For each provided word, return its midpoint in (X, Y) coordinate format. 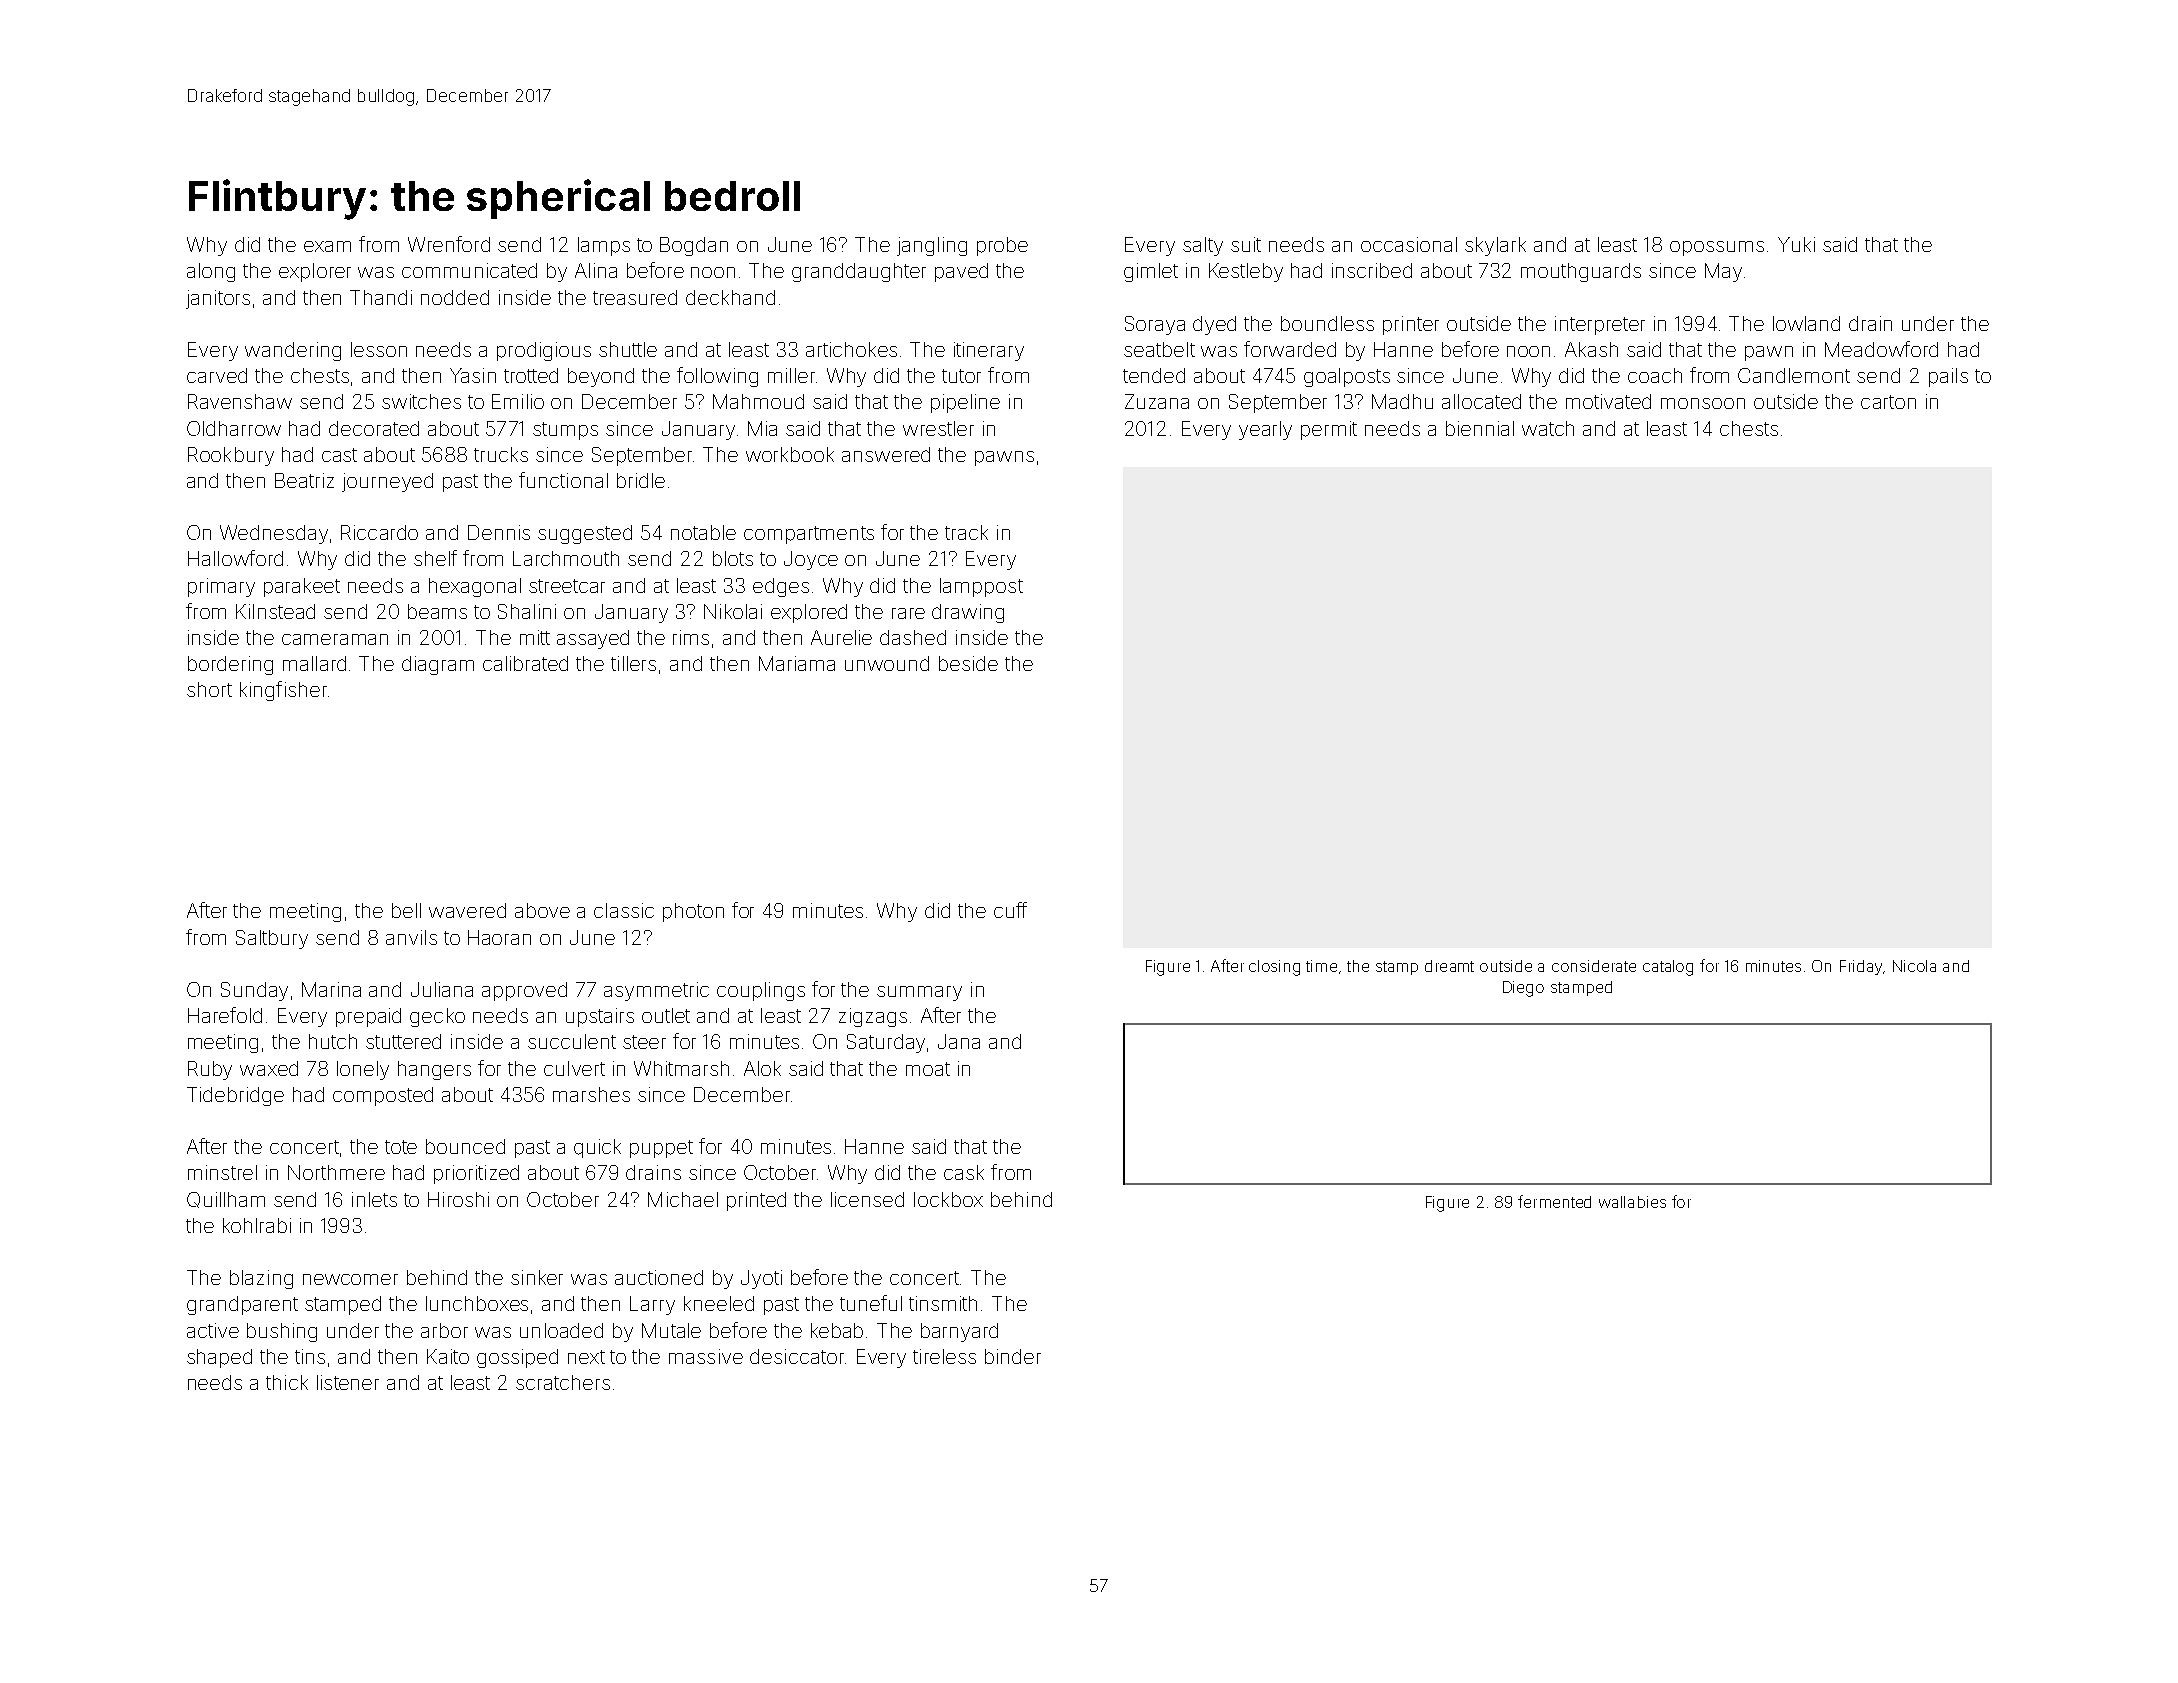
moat (928, 1069)
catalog (1668, 968)
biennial (1480, 428)
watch (1548, 428)
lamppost (981, 587)
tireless (944, 1356)
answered (886, 454)
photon (693, 912)
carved (217, 375)
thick (287, 1382)
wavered (467, 910)
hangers (434, 1070)
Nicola (1914, 966)
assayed (593, 639)
